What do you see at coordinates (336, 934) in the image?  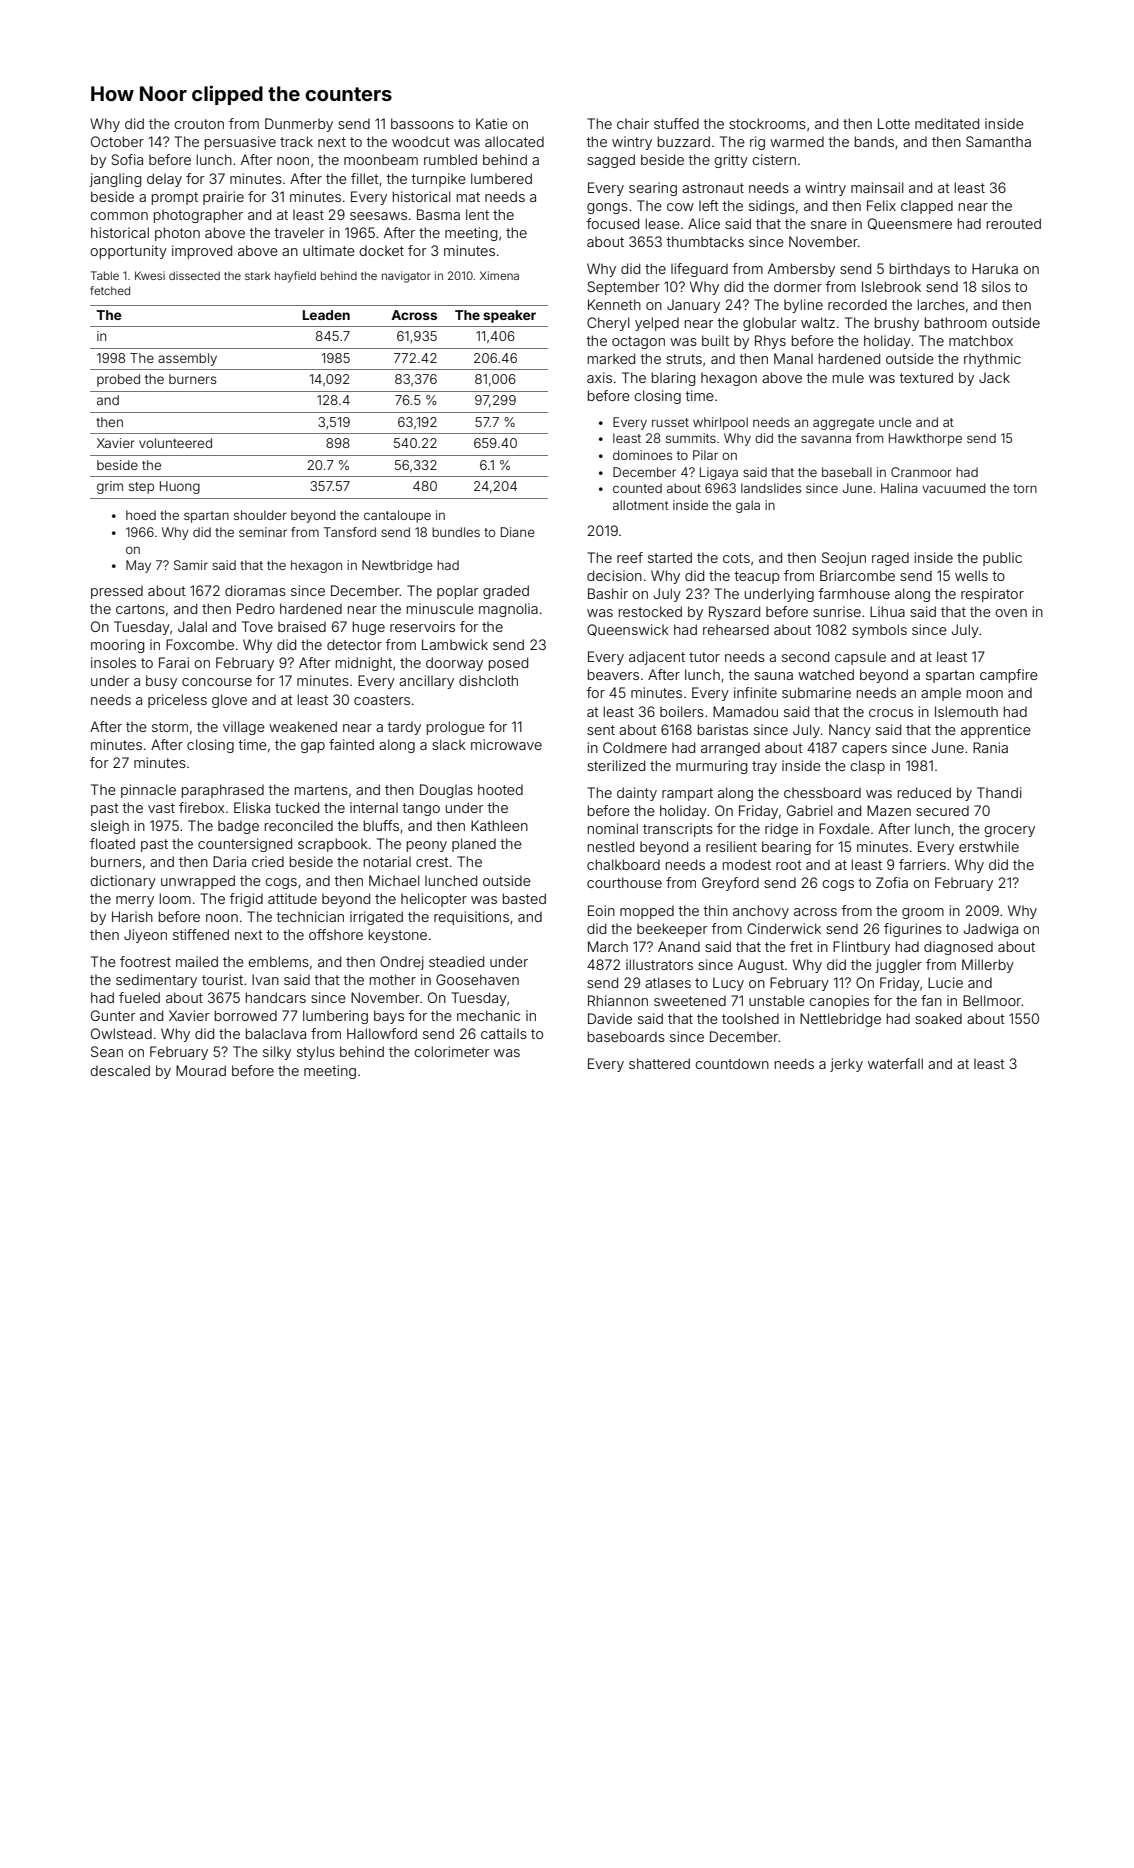 I see `offshore` at bounding box center [336, 934].
